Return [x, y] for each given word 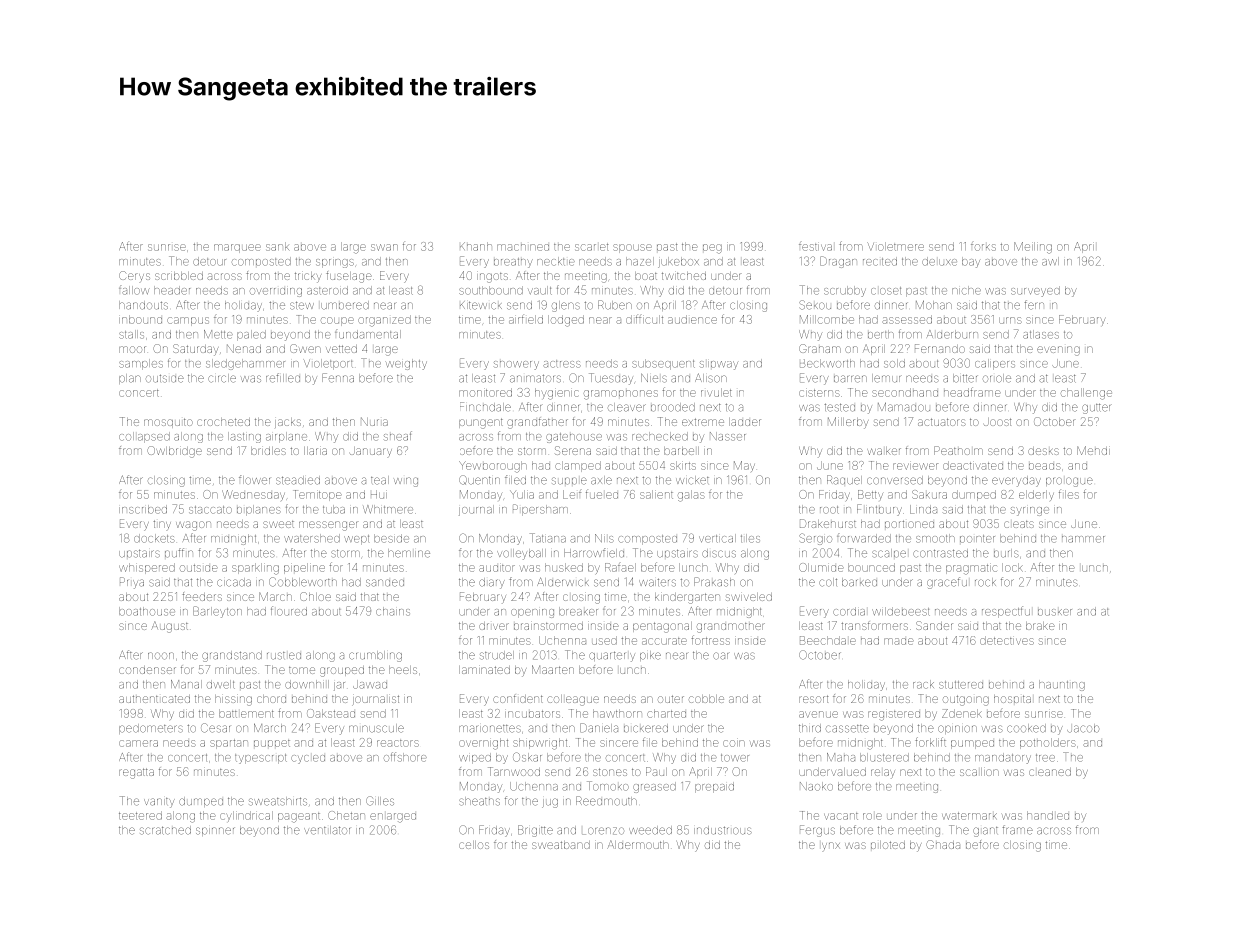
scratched [165, 830]
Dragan [838, 262]
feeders [202, 596]
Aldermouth [638, 844]
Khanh [476, 246]
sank [277, 246]
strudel [497, 655]
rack [923, 684]
